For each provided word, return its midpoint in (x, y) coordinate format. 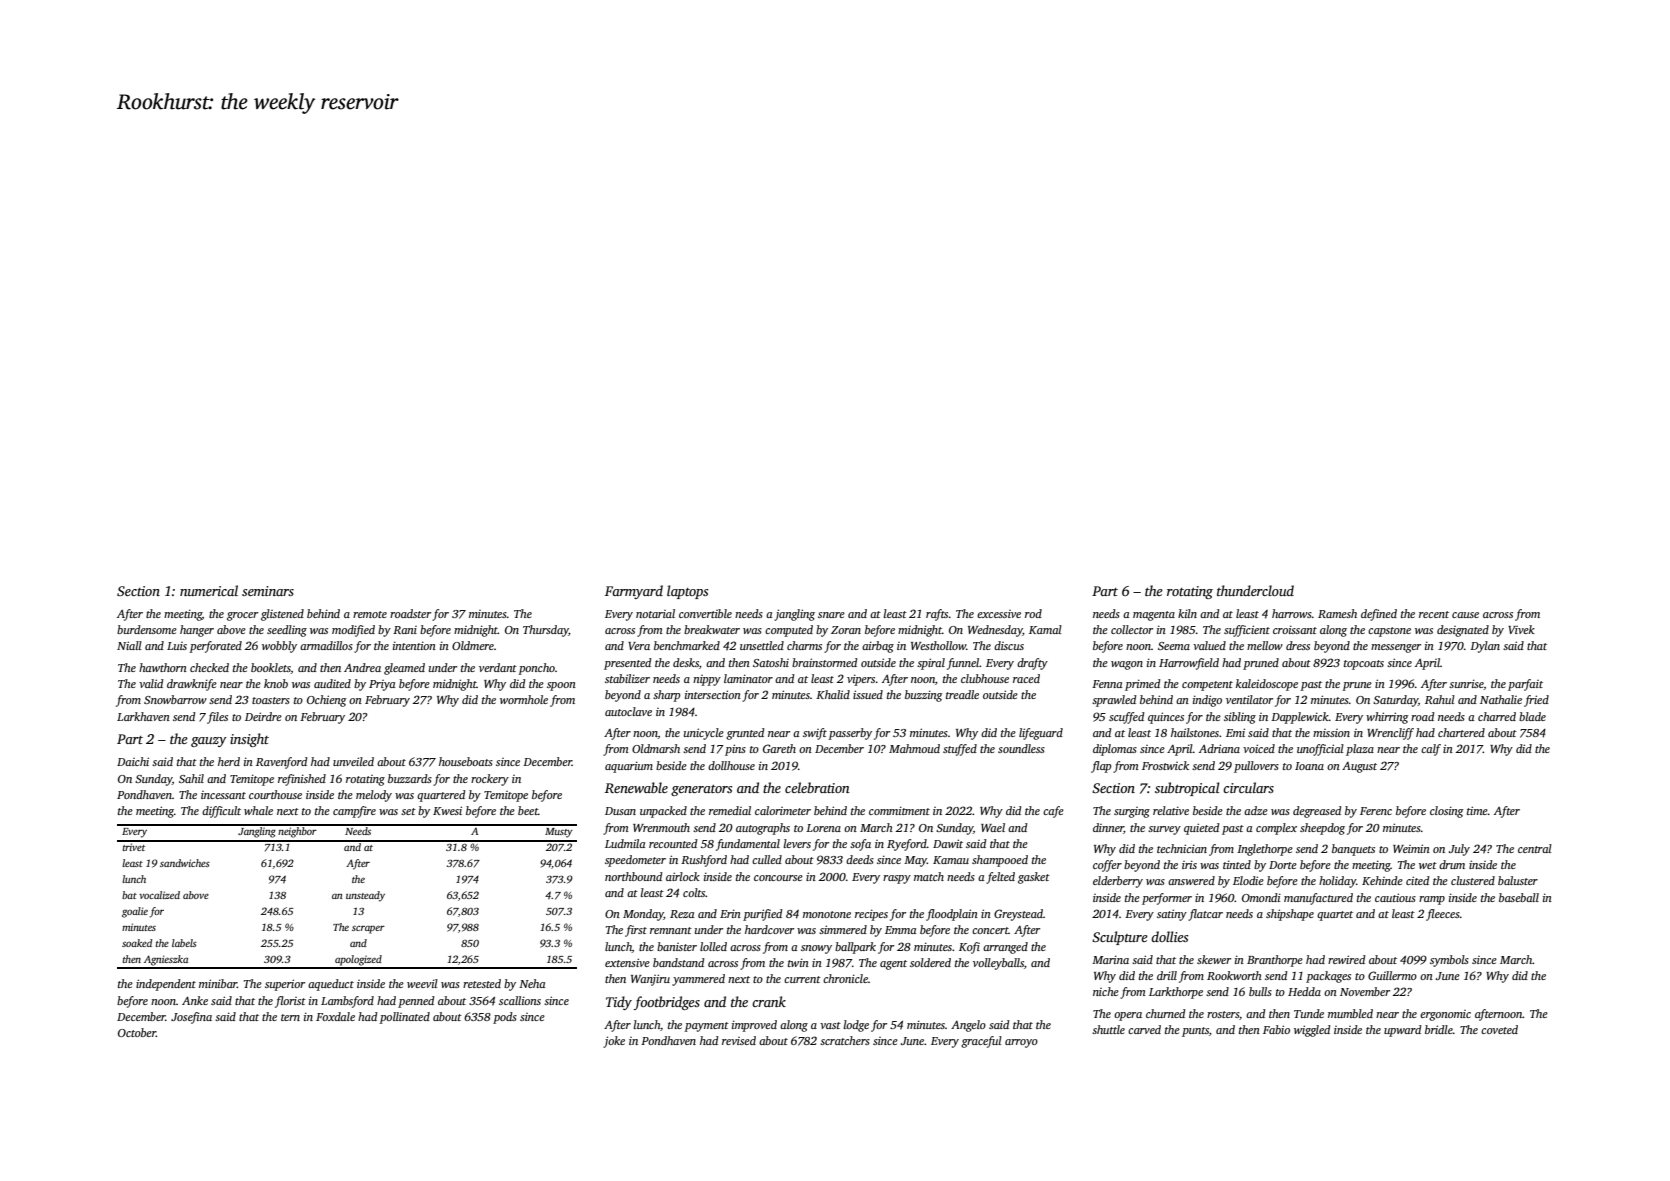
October (137, 1032)
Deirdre (263, 716)
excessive (999, 614)
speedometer (635, 861)
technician (1182, 848)
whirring (1387, 718)
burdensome (147, 629)
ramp (1432, 900)
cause (1465, 615)
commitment (899, 810)
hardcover (769, 929)
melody (374, 796)
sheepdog (1322, 829)
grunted (745, 734)
